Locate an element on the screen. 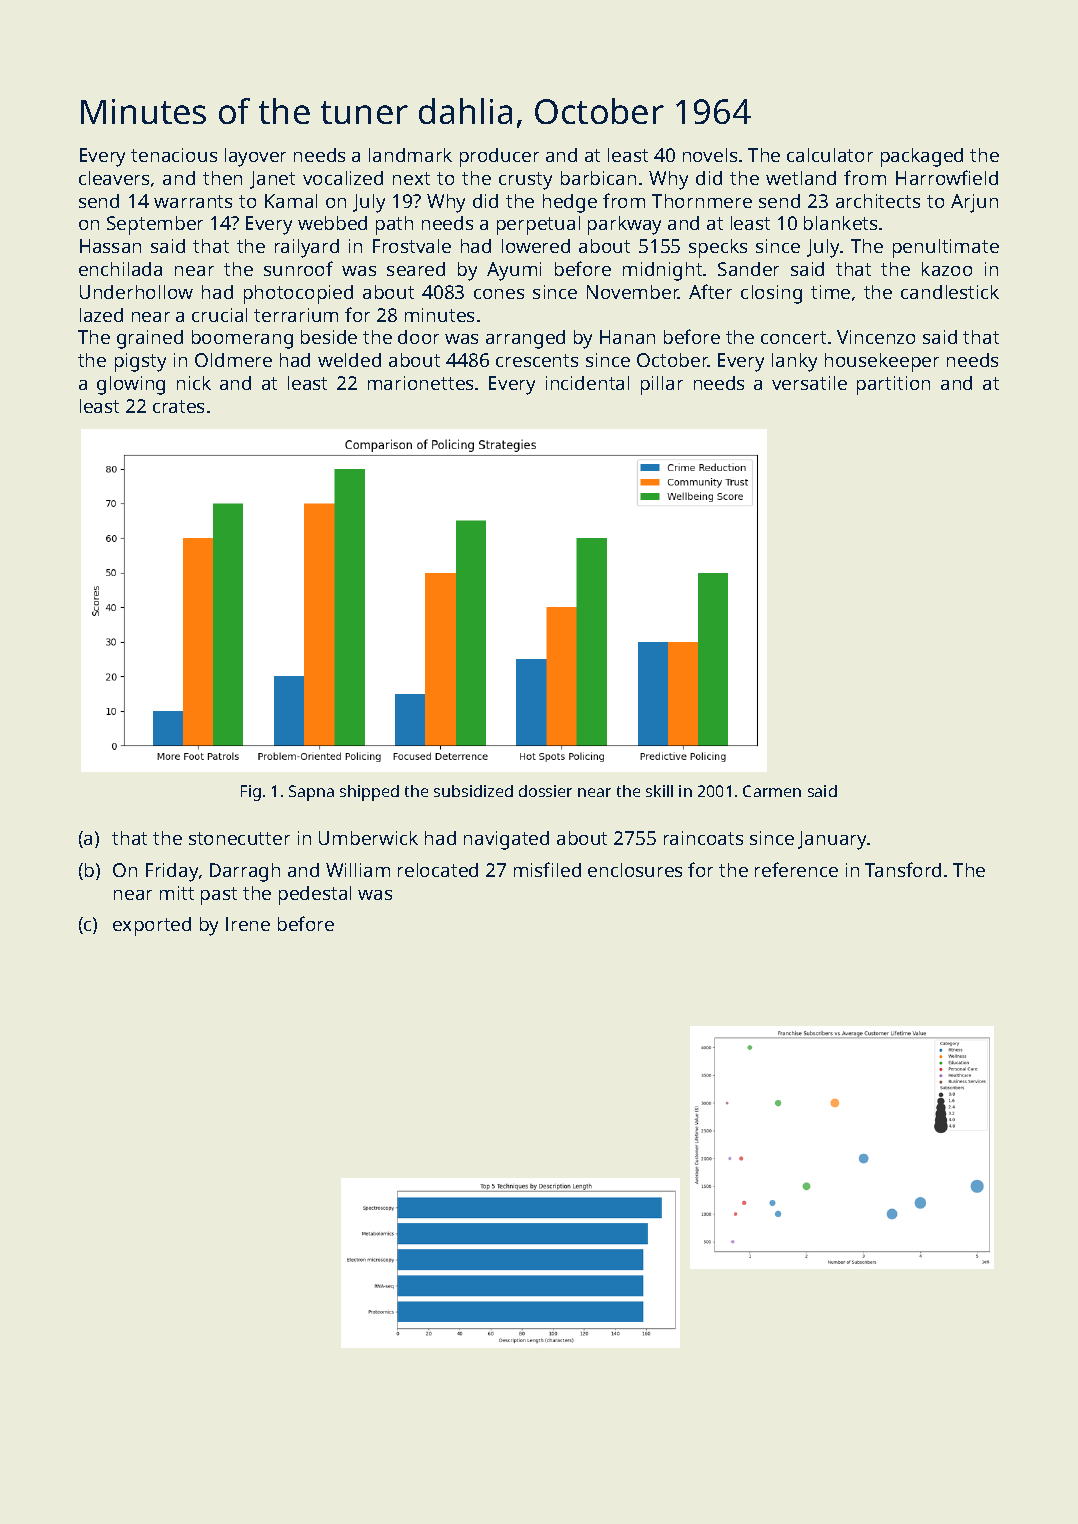 Image resolution: width=1078 pixels, height=1524 pixels. navigated is located at coordinates (506, 840).
